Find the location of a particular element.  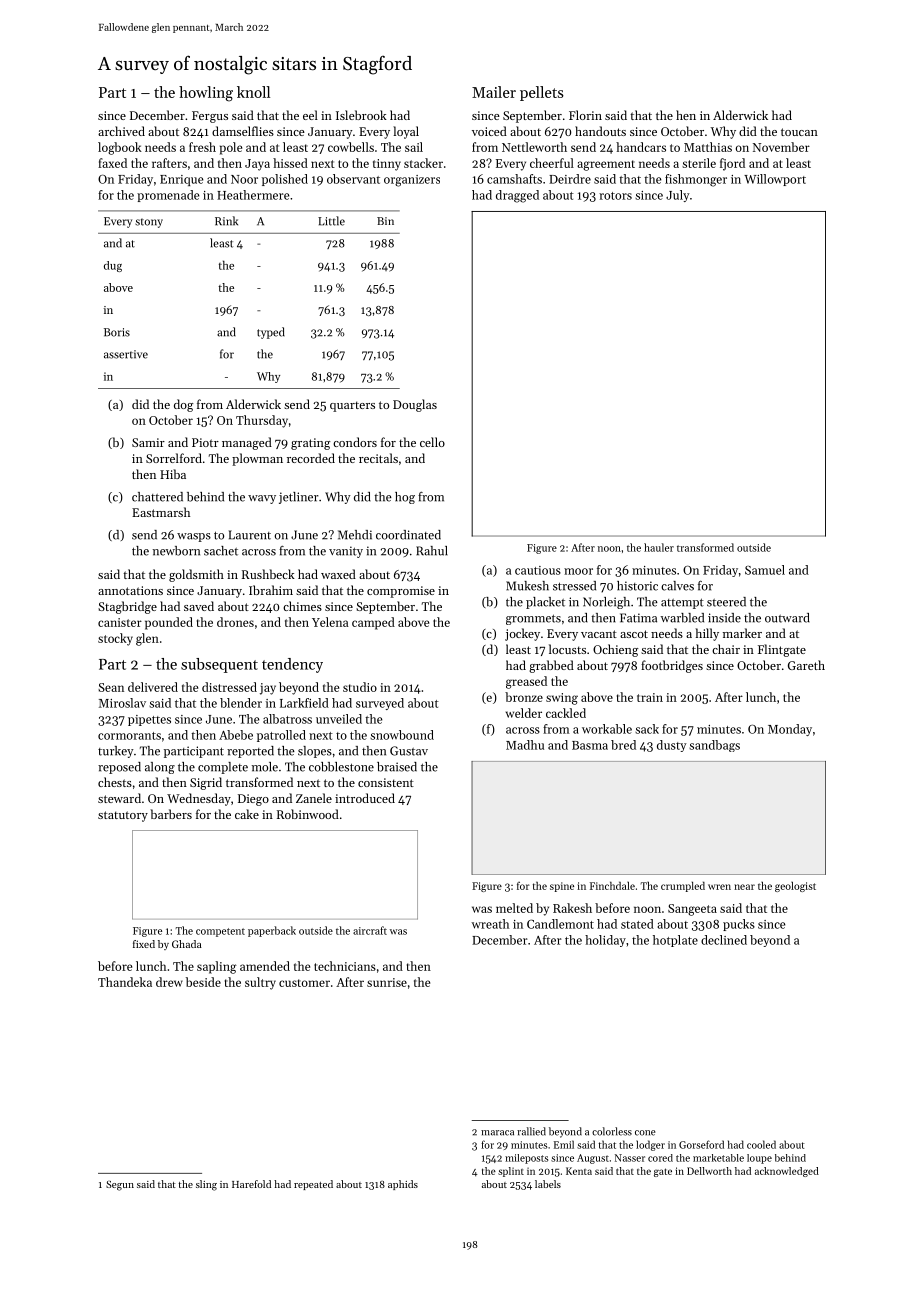

archived is located at coordinates (121, 131).
